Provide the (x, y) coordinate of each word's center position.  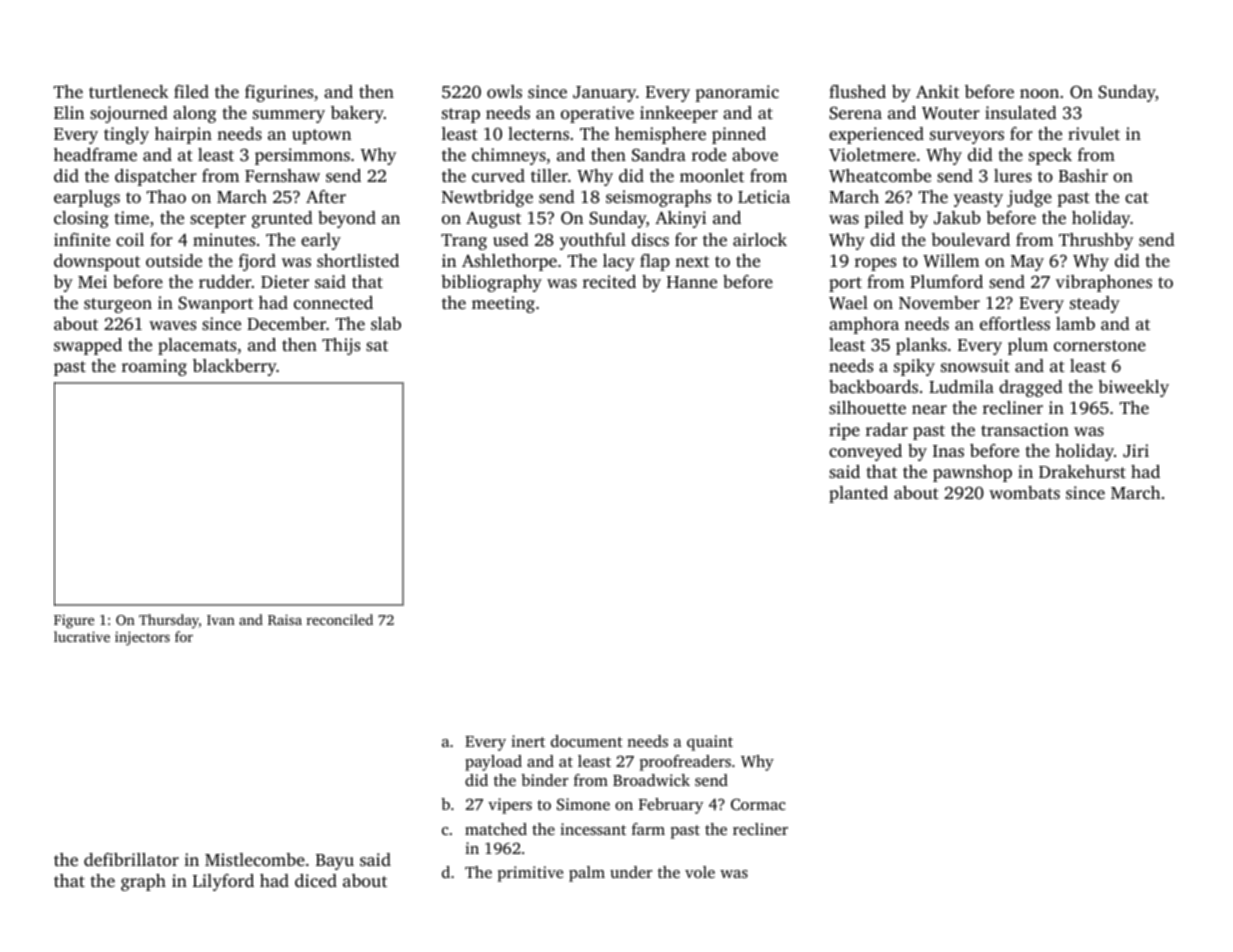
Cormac (758, 804)
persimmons (302, 156)
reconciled (340, 619)
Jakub (957, 218)
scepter (218, 220)
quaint (710, 743)
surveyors (967, 137)
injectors (142, 638)
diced (316, 880)
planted (858, 494)
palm (587, 874)
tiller (549, 175)
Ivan (221, 620)
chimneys (509, 156)
